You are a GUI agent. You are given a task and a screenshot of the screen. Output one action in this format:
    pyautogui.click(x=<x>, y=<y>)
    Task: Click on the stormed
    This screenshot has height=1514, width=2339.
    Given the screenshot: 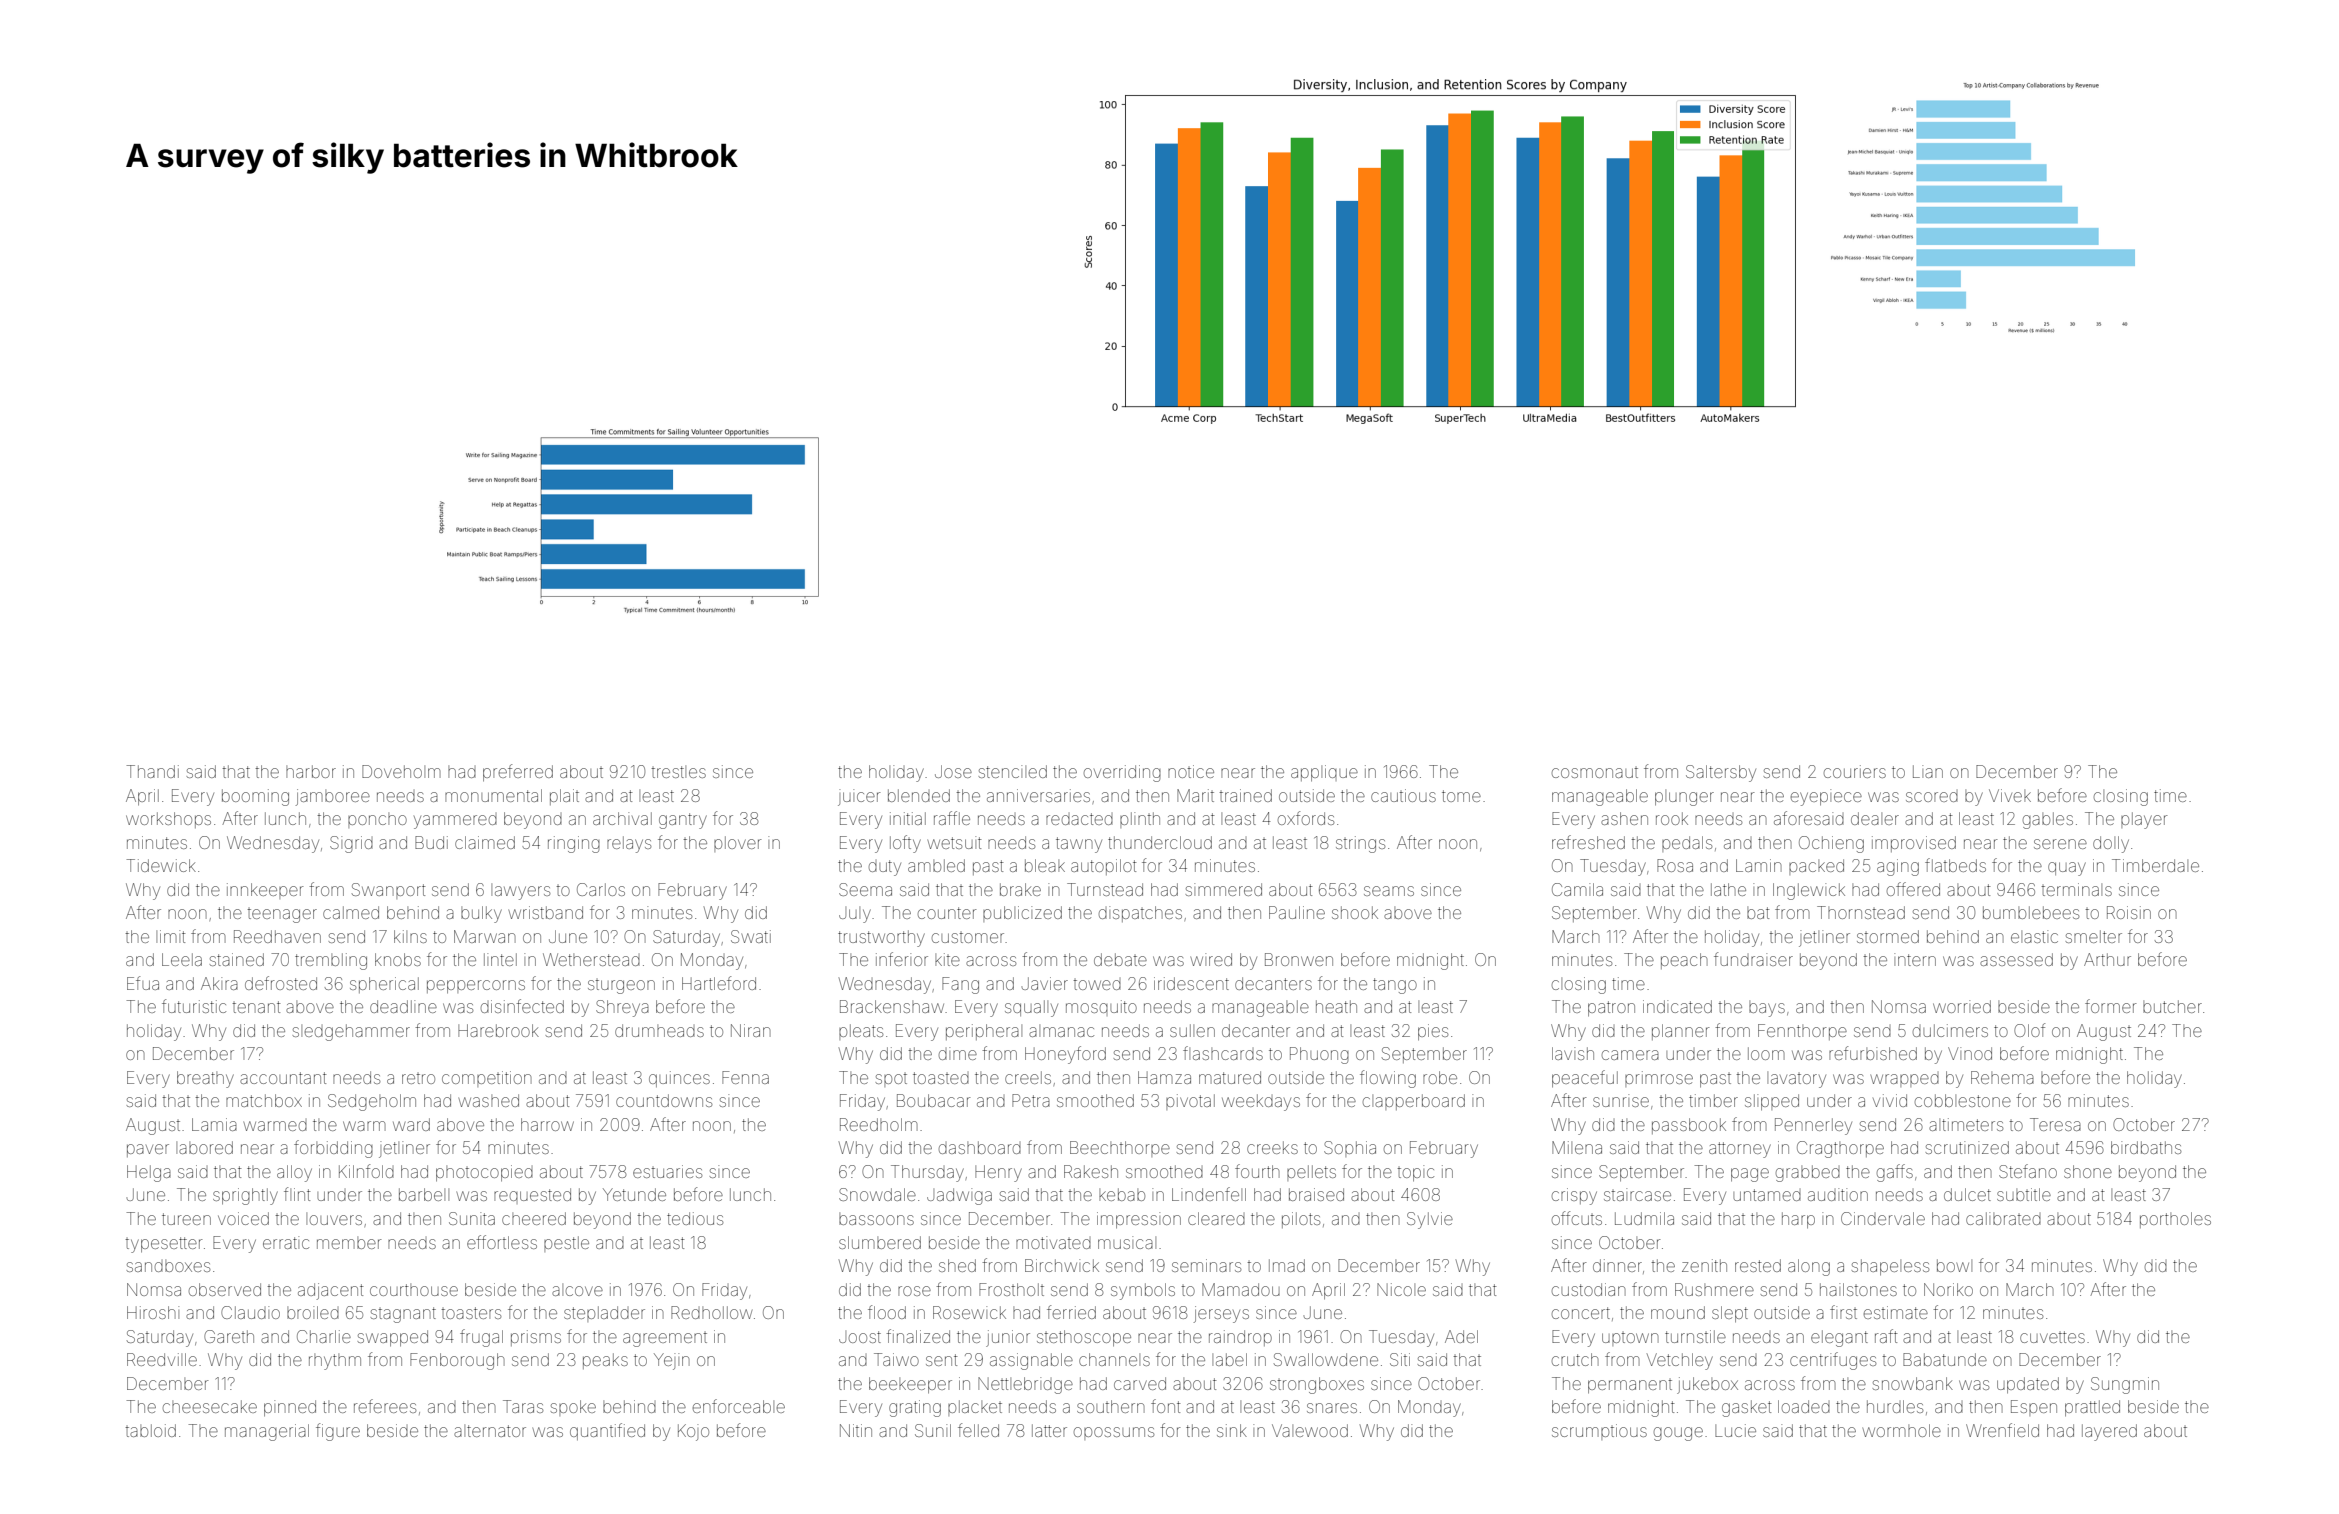 What is the action you would take?
    pyautogui.click(x=1888, y=936)
